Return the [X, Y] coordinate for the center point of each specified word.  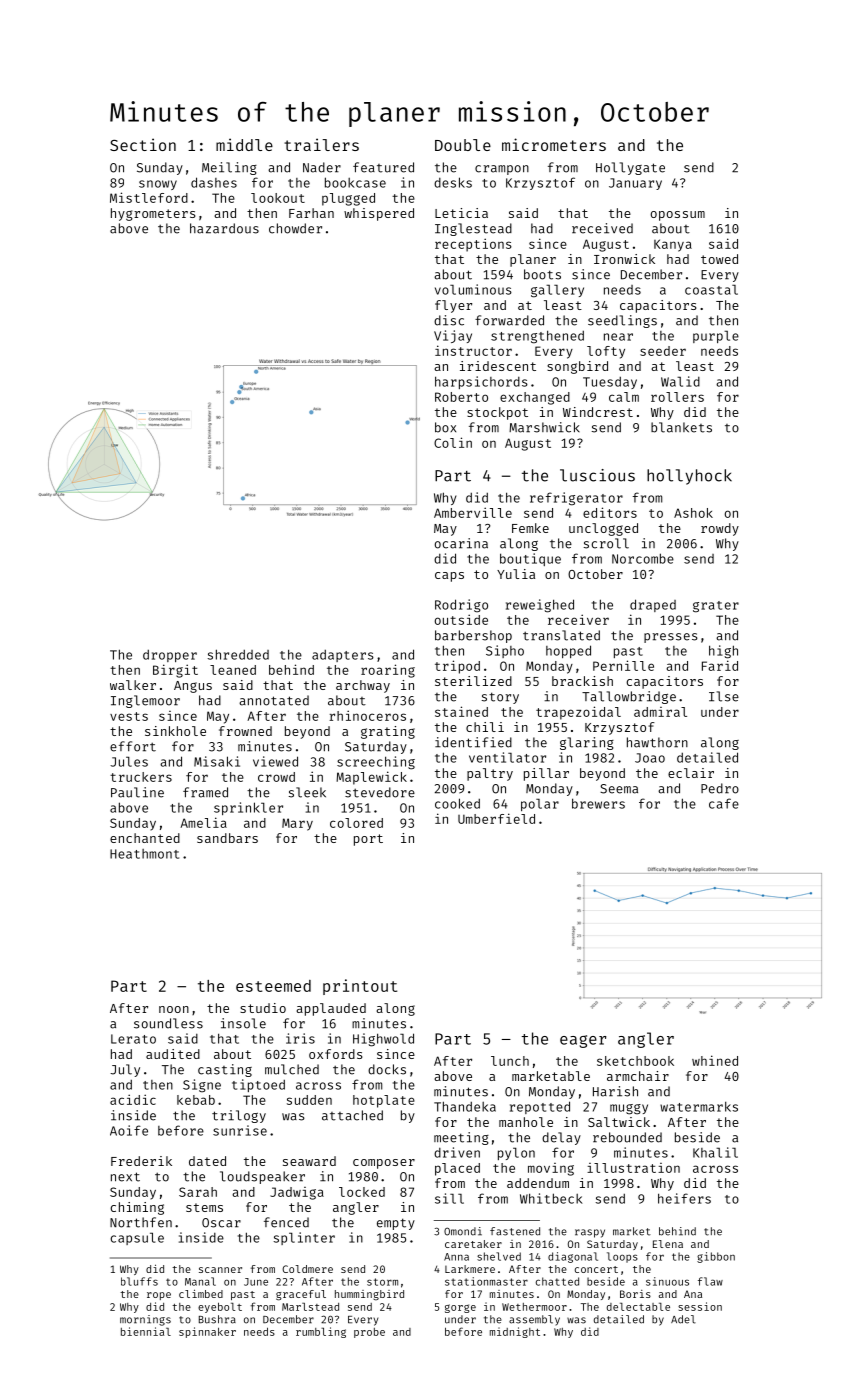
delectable [638, 1307]
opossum [678, 216]
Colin [453, 442]
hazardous [224, 228]
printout [360, 987]
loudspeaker [262, 1177]
